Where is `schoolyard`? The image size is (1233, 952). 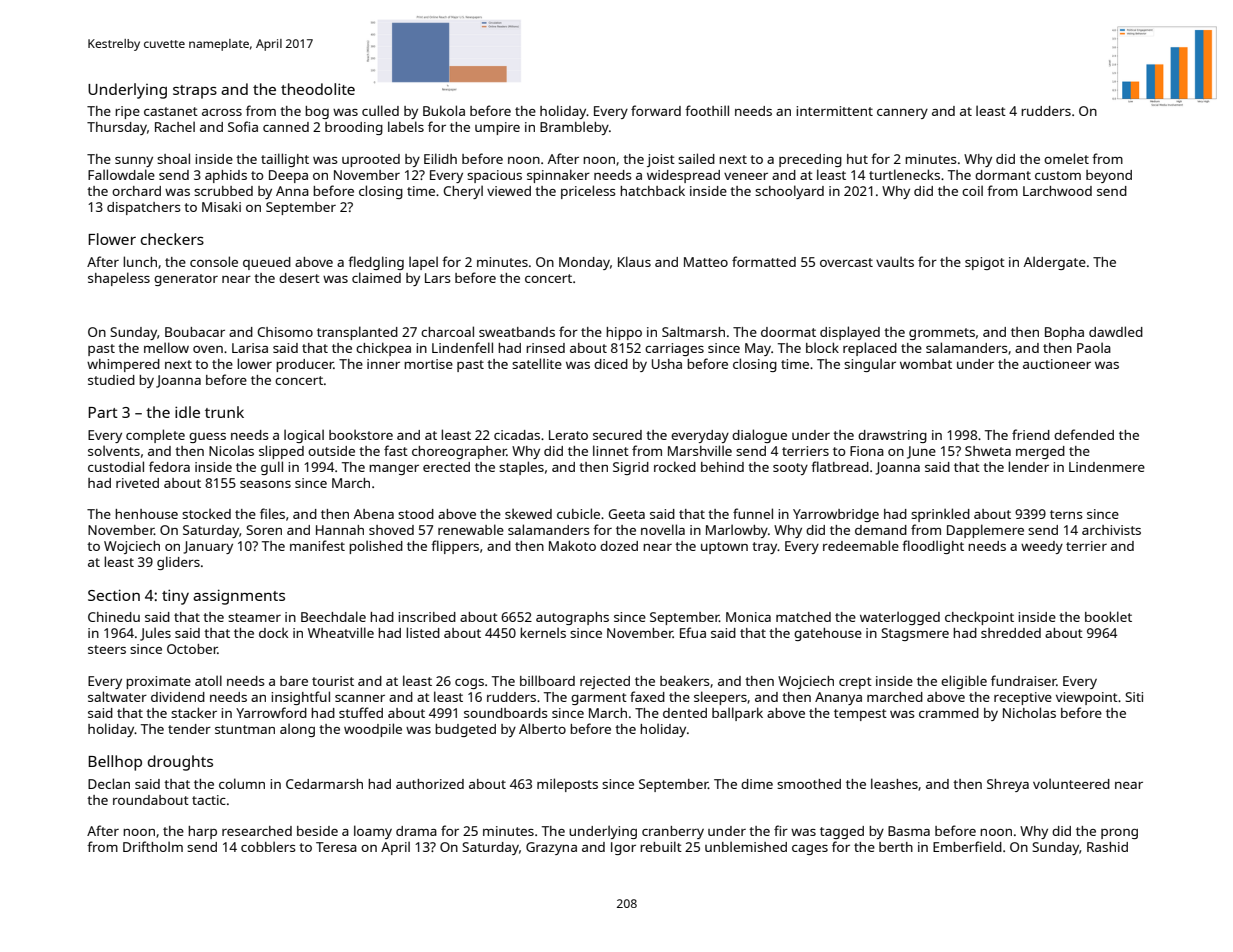
schoolyard is located at coordinates (789, 192).
